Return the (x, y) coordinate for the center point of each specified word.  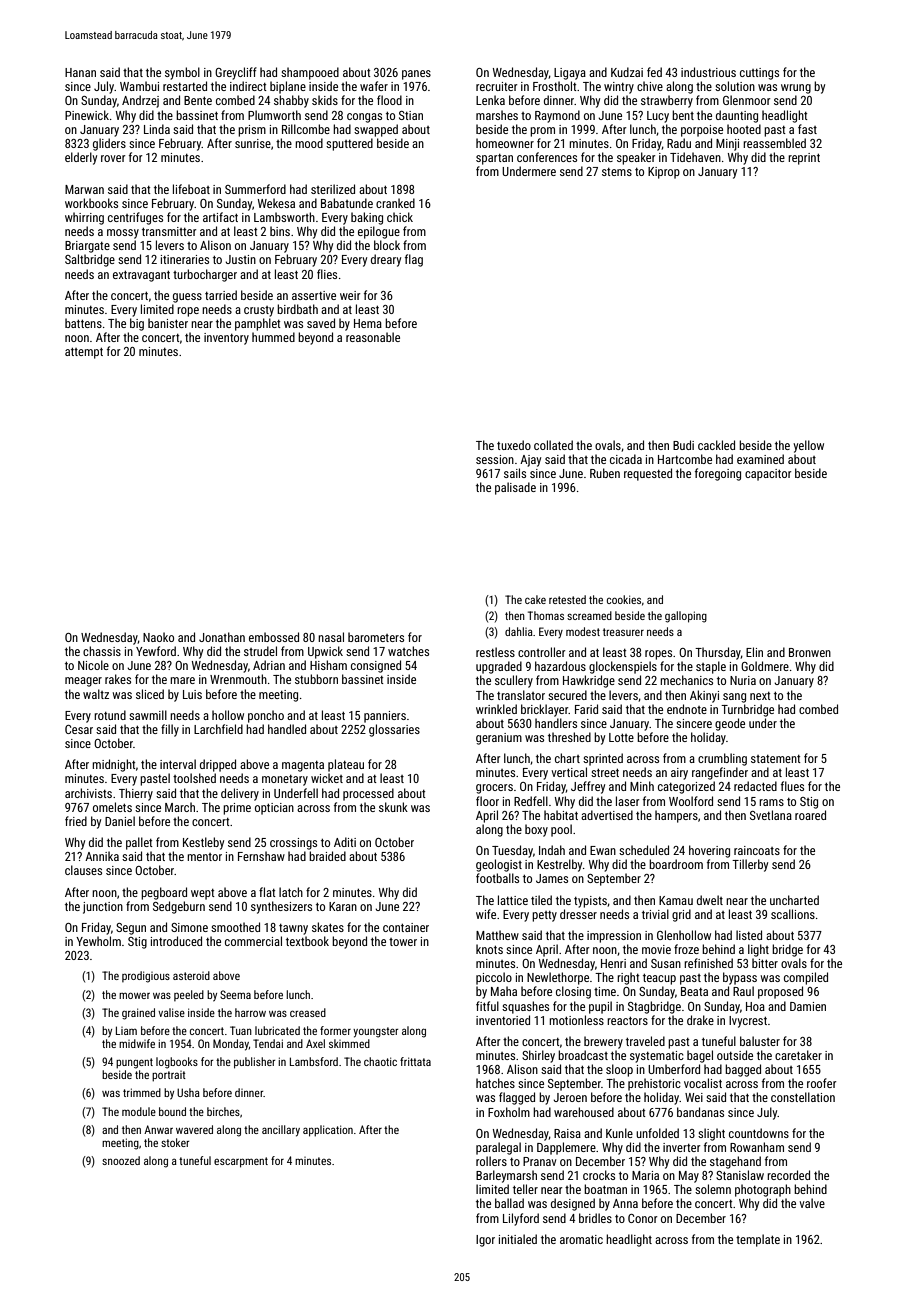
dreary (386, 260)
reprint (804, 159)
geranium (499, 739)
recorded (788, 1175)
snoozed (121, 1160)
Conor (643, 1218)
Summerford (255, 189)
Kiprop (664, 173)
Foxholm (509, 1112)
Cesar (79, 729)
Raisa (567, 1133)
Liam (126, 1030)
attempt (84, 353)
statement (776, 759)
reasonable (373, 337)
